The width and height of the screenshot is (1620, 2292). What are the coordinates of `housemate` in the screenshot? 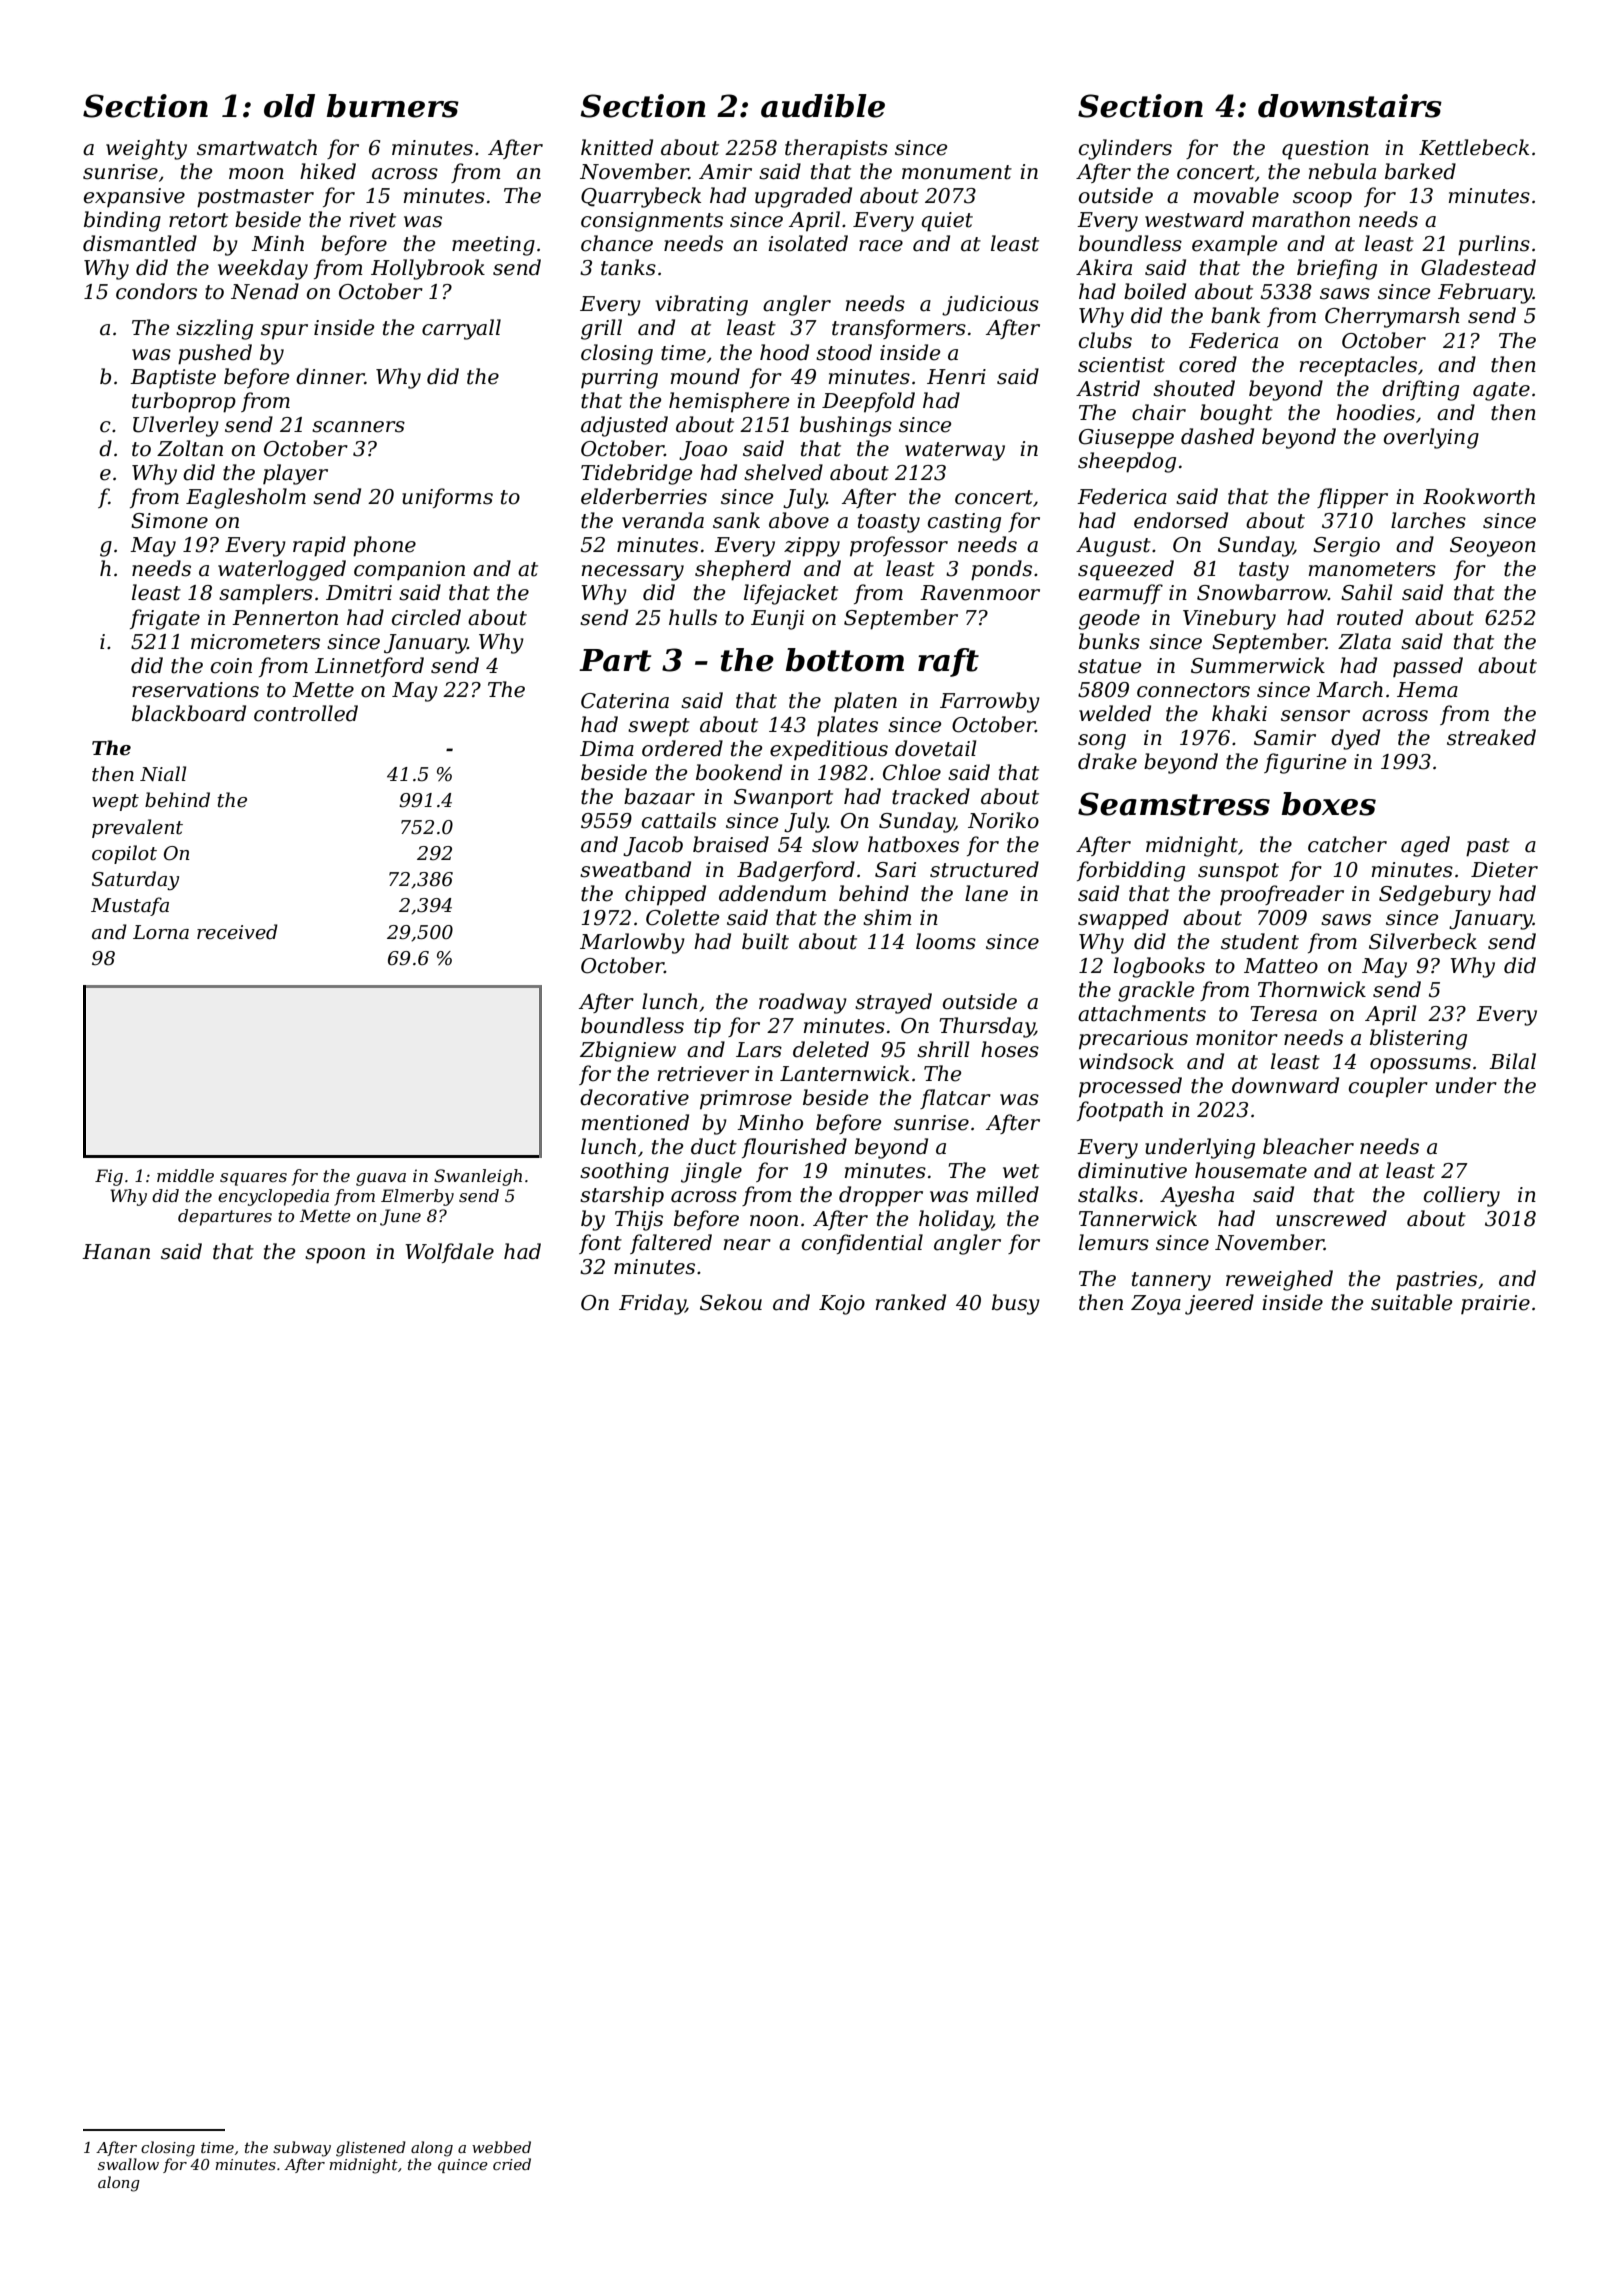 It's located at (1251, 1170).
